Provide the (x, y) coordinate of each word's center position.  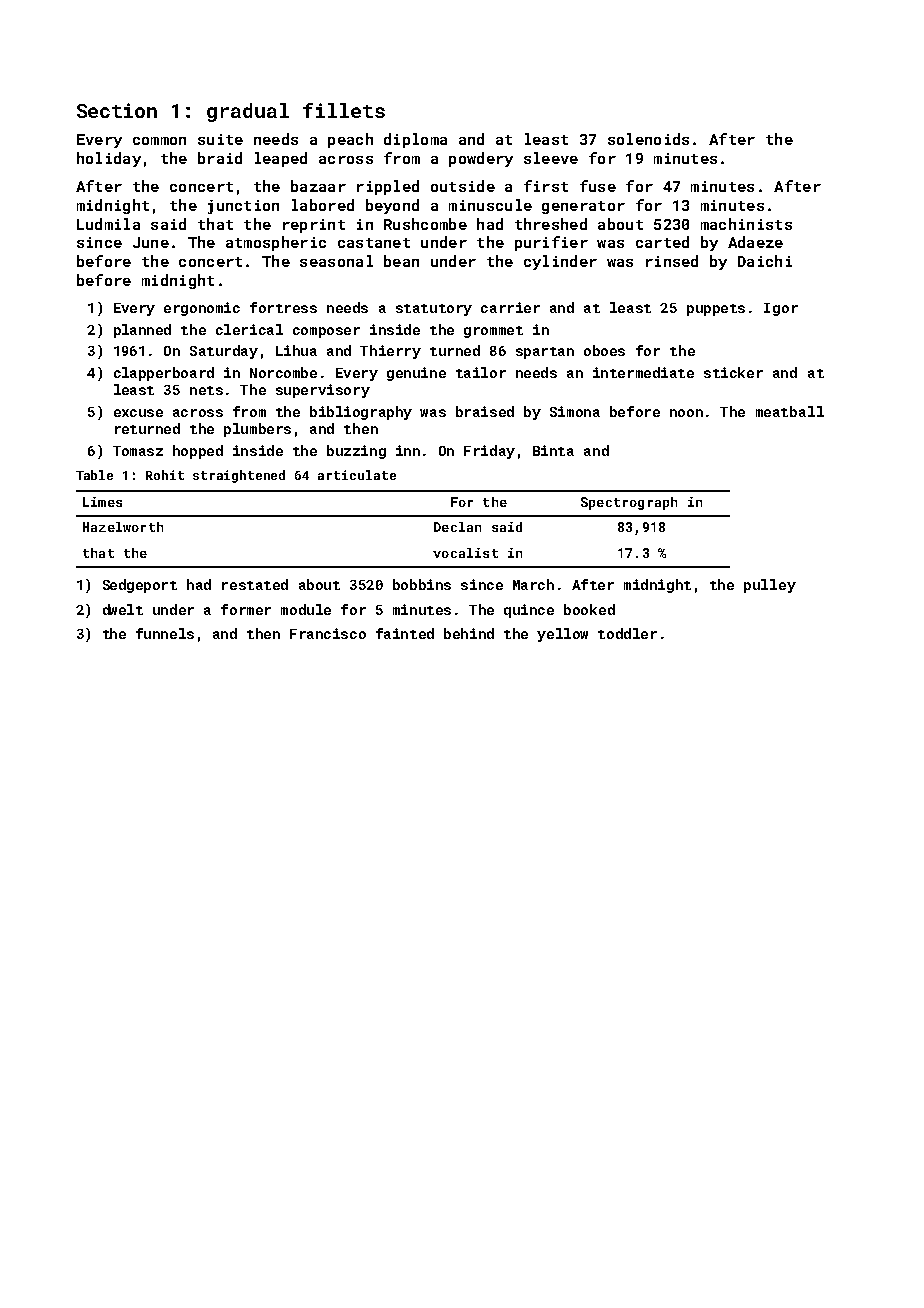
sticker (733, 372)
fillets (344, 110)
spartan (545, 353)
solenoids (648, 139)
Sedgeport (140, 586)
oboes (604, 350)
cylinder (560, 262)
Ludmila (108, 224)
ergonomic (202, 309)
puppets (716, 310)
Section (117, 110)
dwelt (123, 609)
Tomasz (138, 451)
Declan (457, 527)
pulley (770, 586)
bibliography (361, 413)
